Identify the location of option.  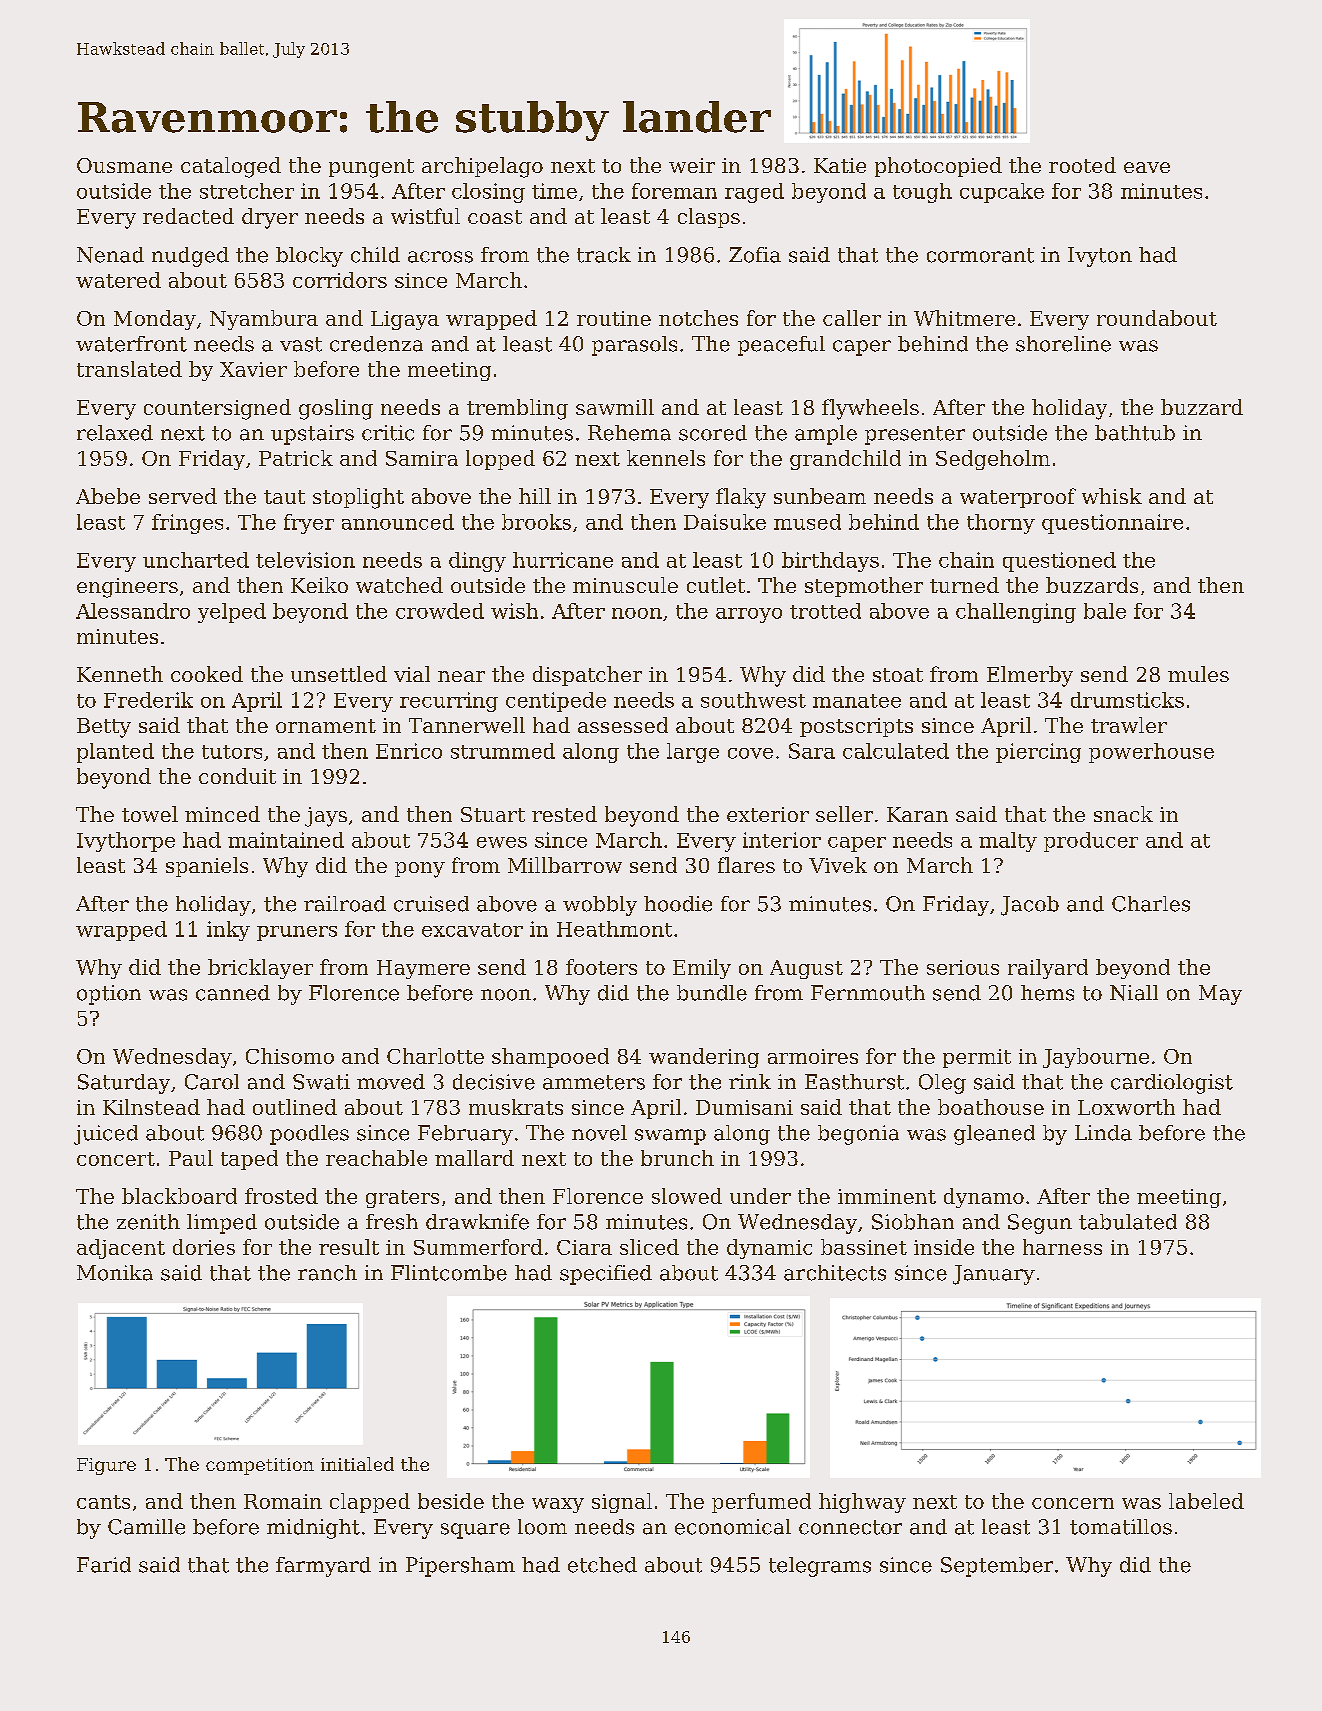
(109, 995).
